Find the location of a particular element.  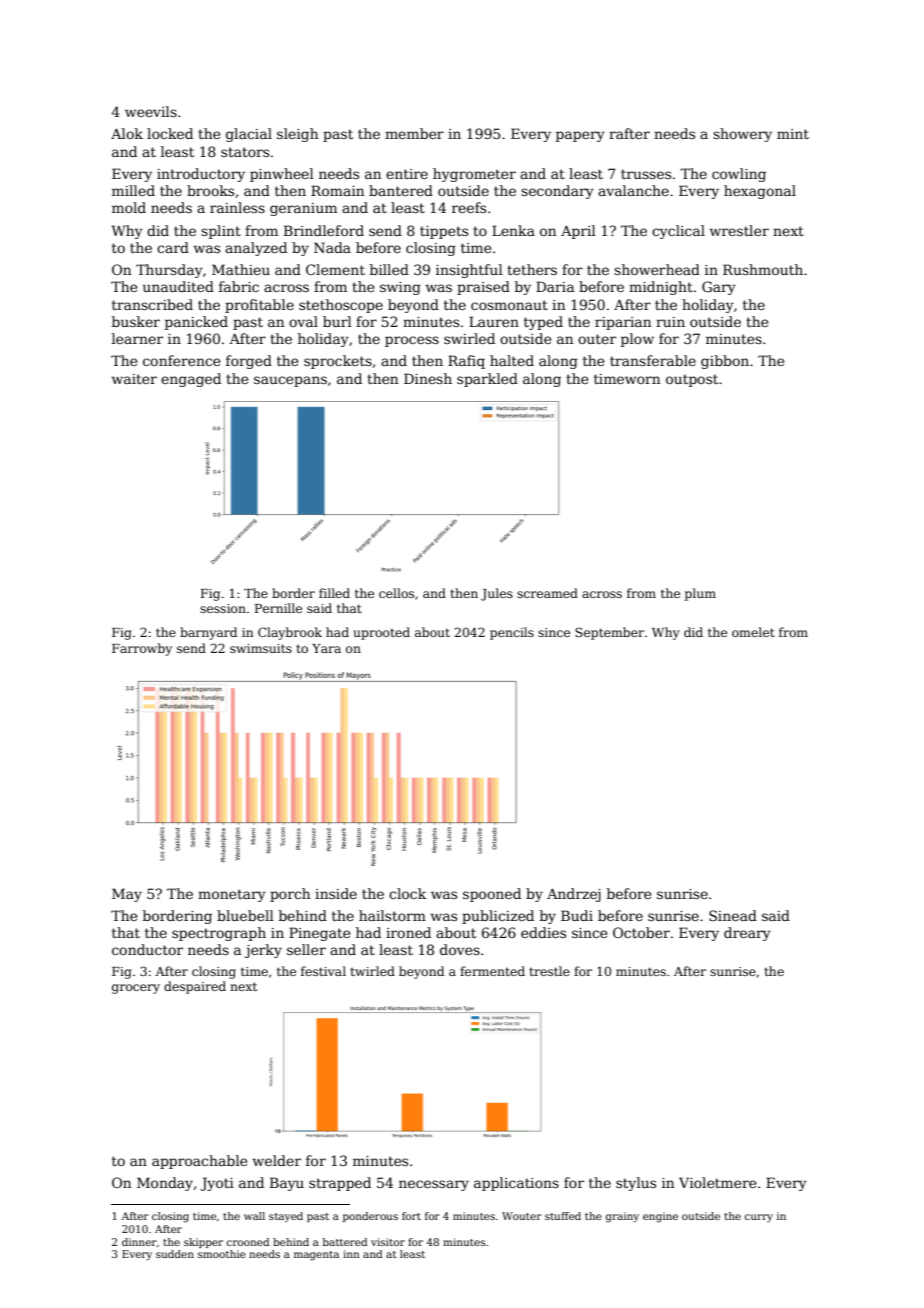

Clement is located at coordinates (335, 269).
